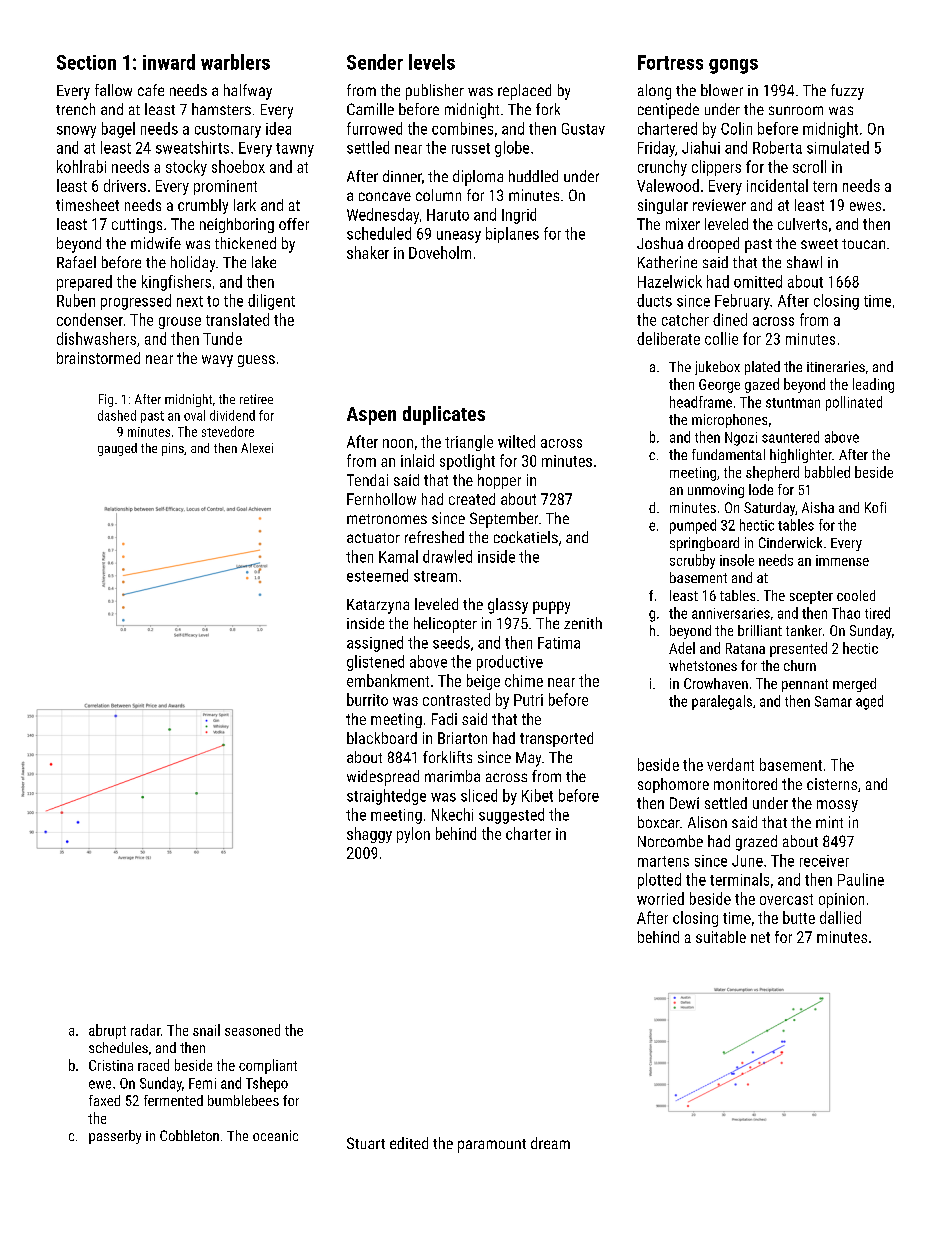 This page has height=1233, width=952. I want to click on Stuart, so click(366, 1143).
